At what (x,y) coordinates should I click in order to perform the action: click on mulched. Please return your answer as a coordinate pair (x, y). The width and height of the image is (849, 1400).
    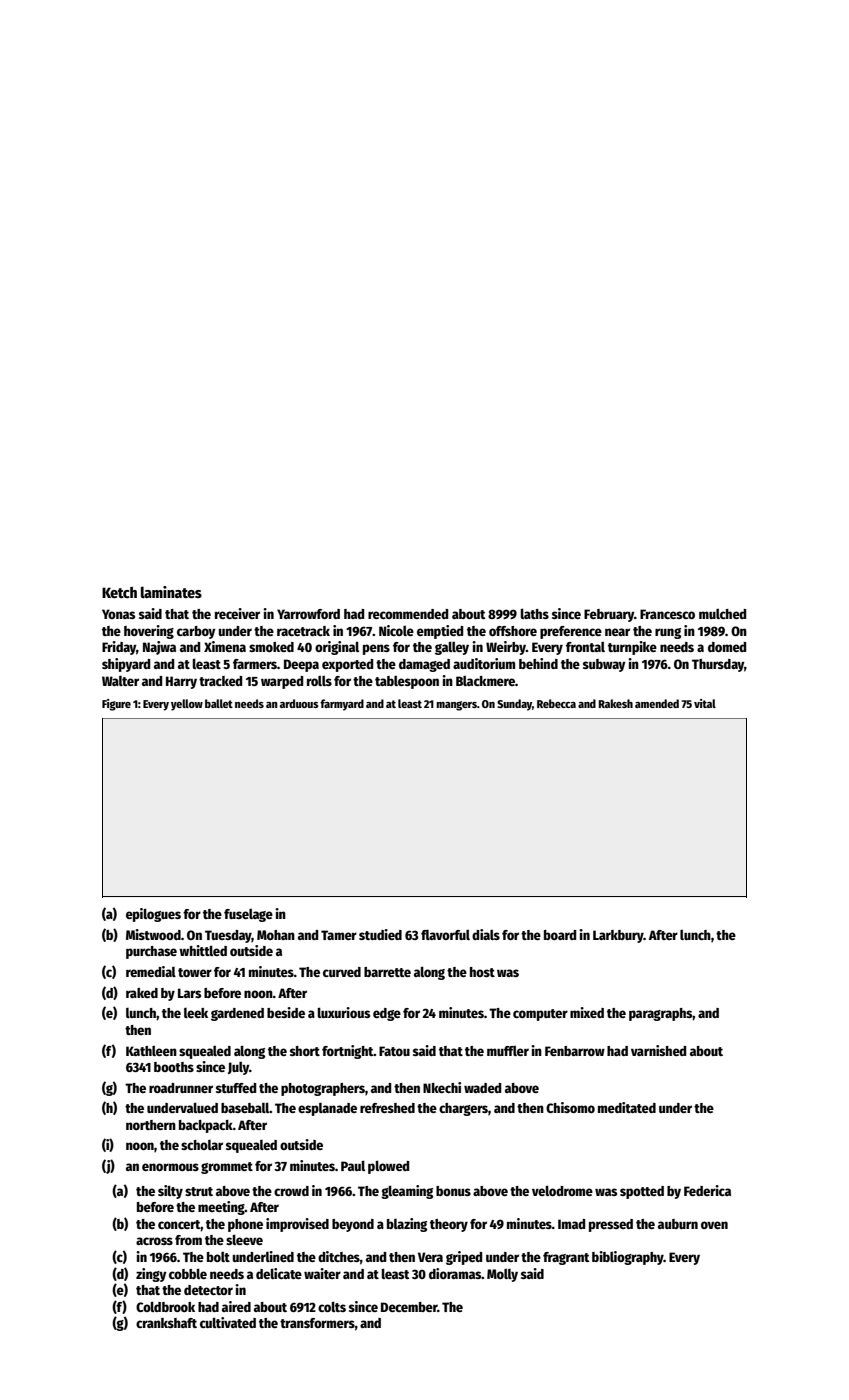
    Looking at the image, I should click on (722, 614).
